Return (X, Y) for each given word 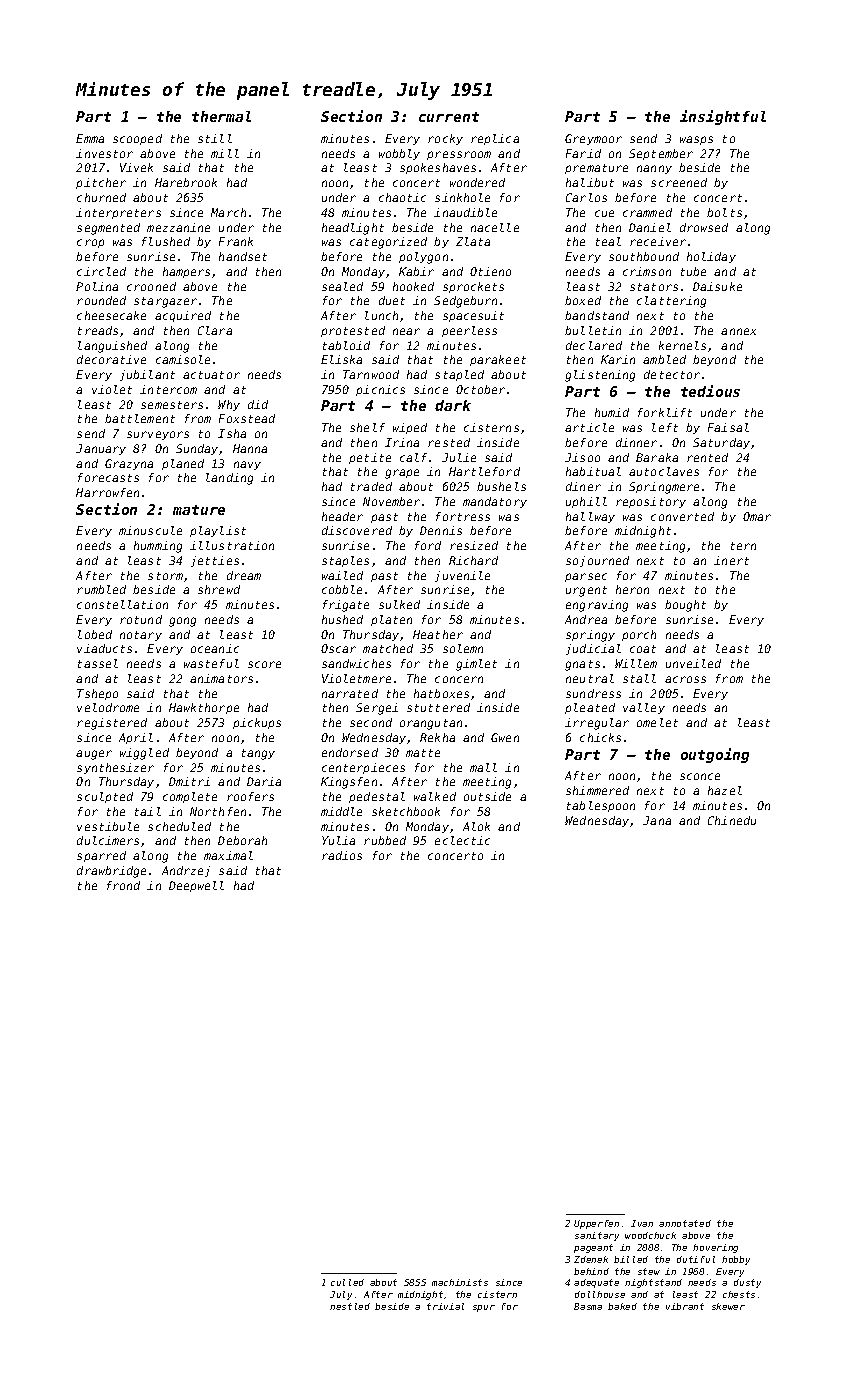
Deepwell (196, 886)
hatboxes (441, 693)
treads (98, 330)
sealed (342, 286)
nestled (350, 1306)
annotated (685, 1223)
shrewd (219, 589)
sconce (700, 776)
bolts (724, 212)
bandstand (597, 315)
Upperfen (596, 1224)
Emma (90, 138)
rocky (445, 139)
